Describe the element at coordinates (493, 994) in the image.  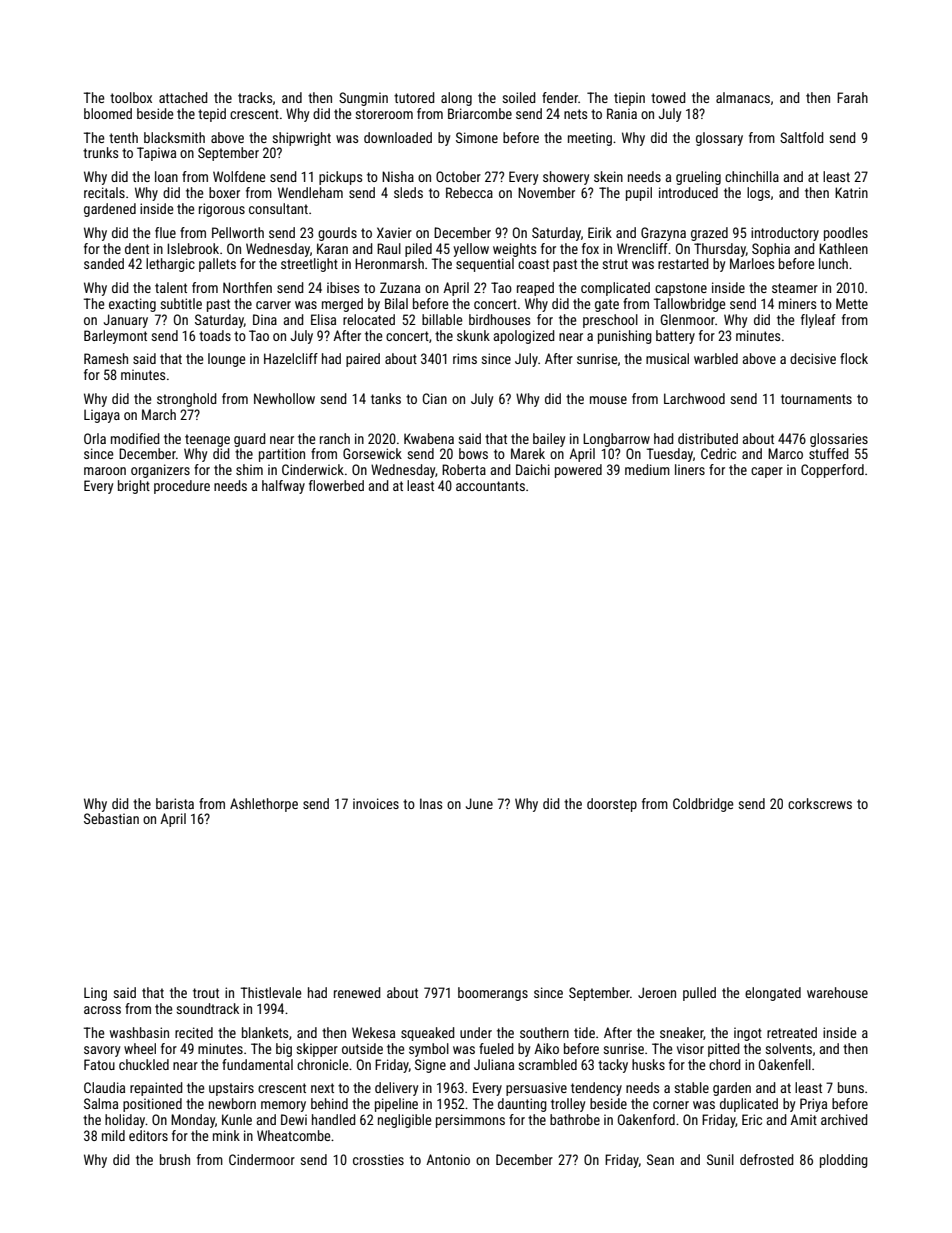
I see `boomerangs` at that location.
